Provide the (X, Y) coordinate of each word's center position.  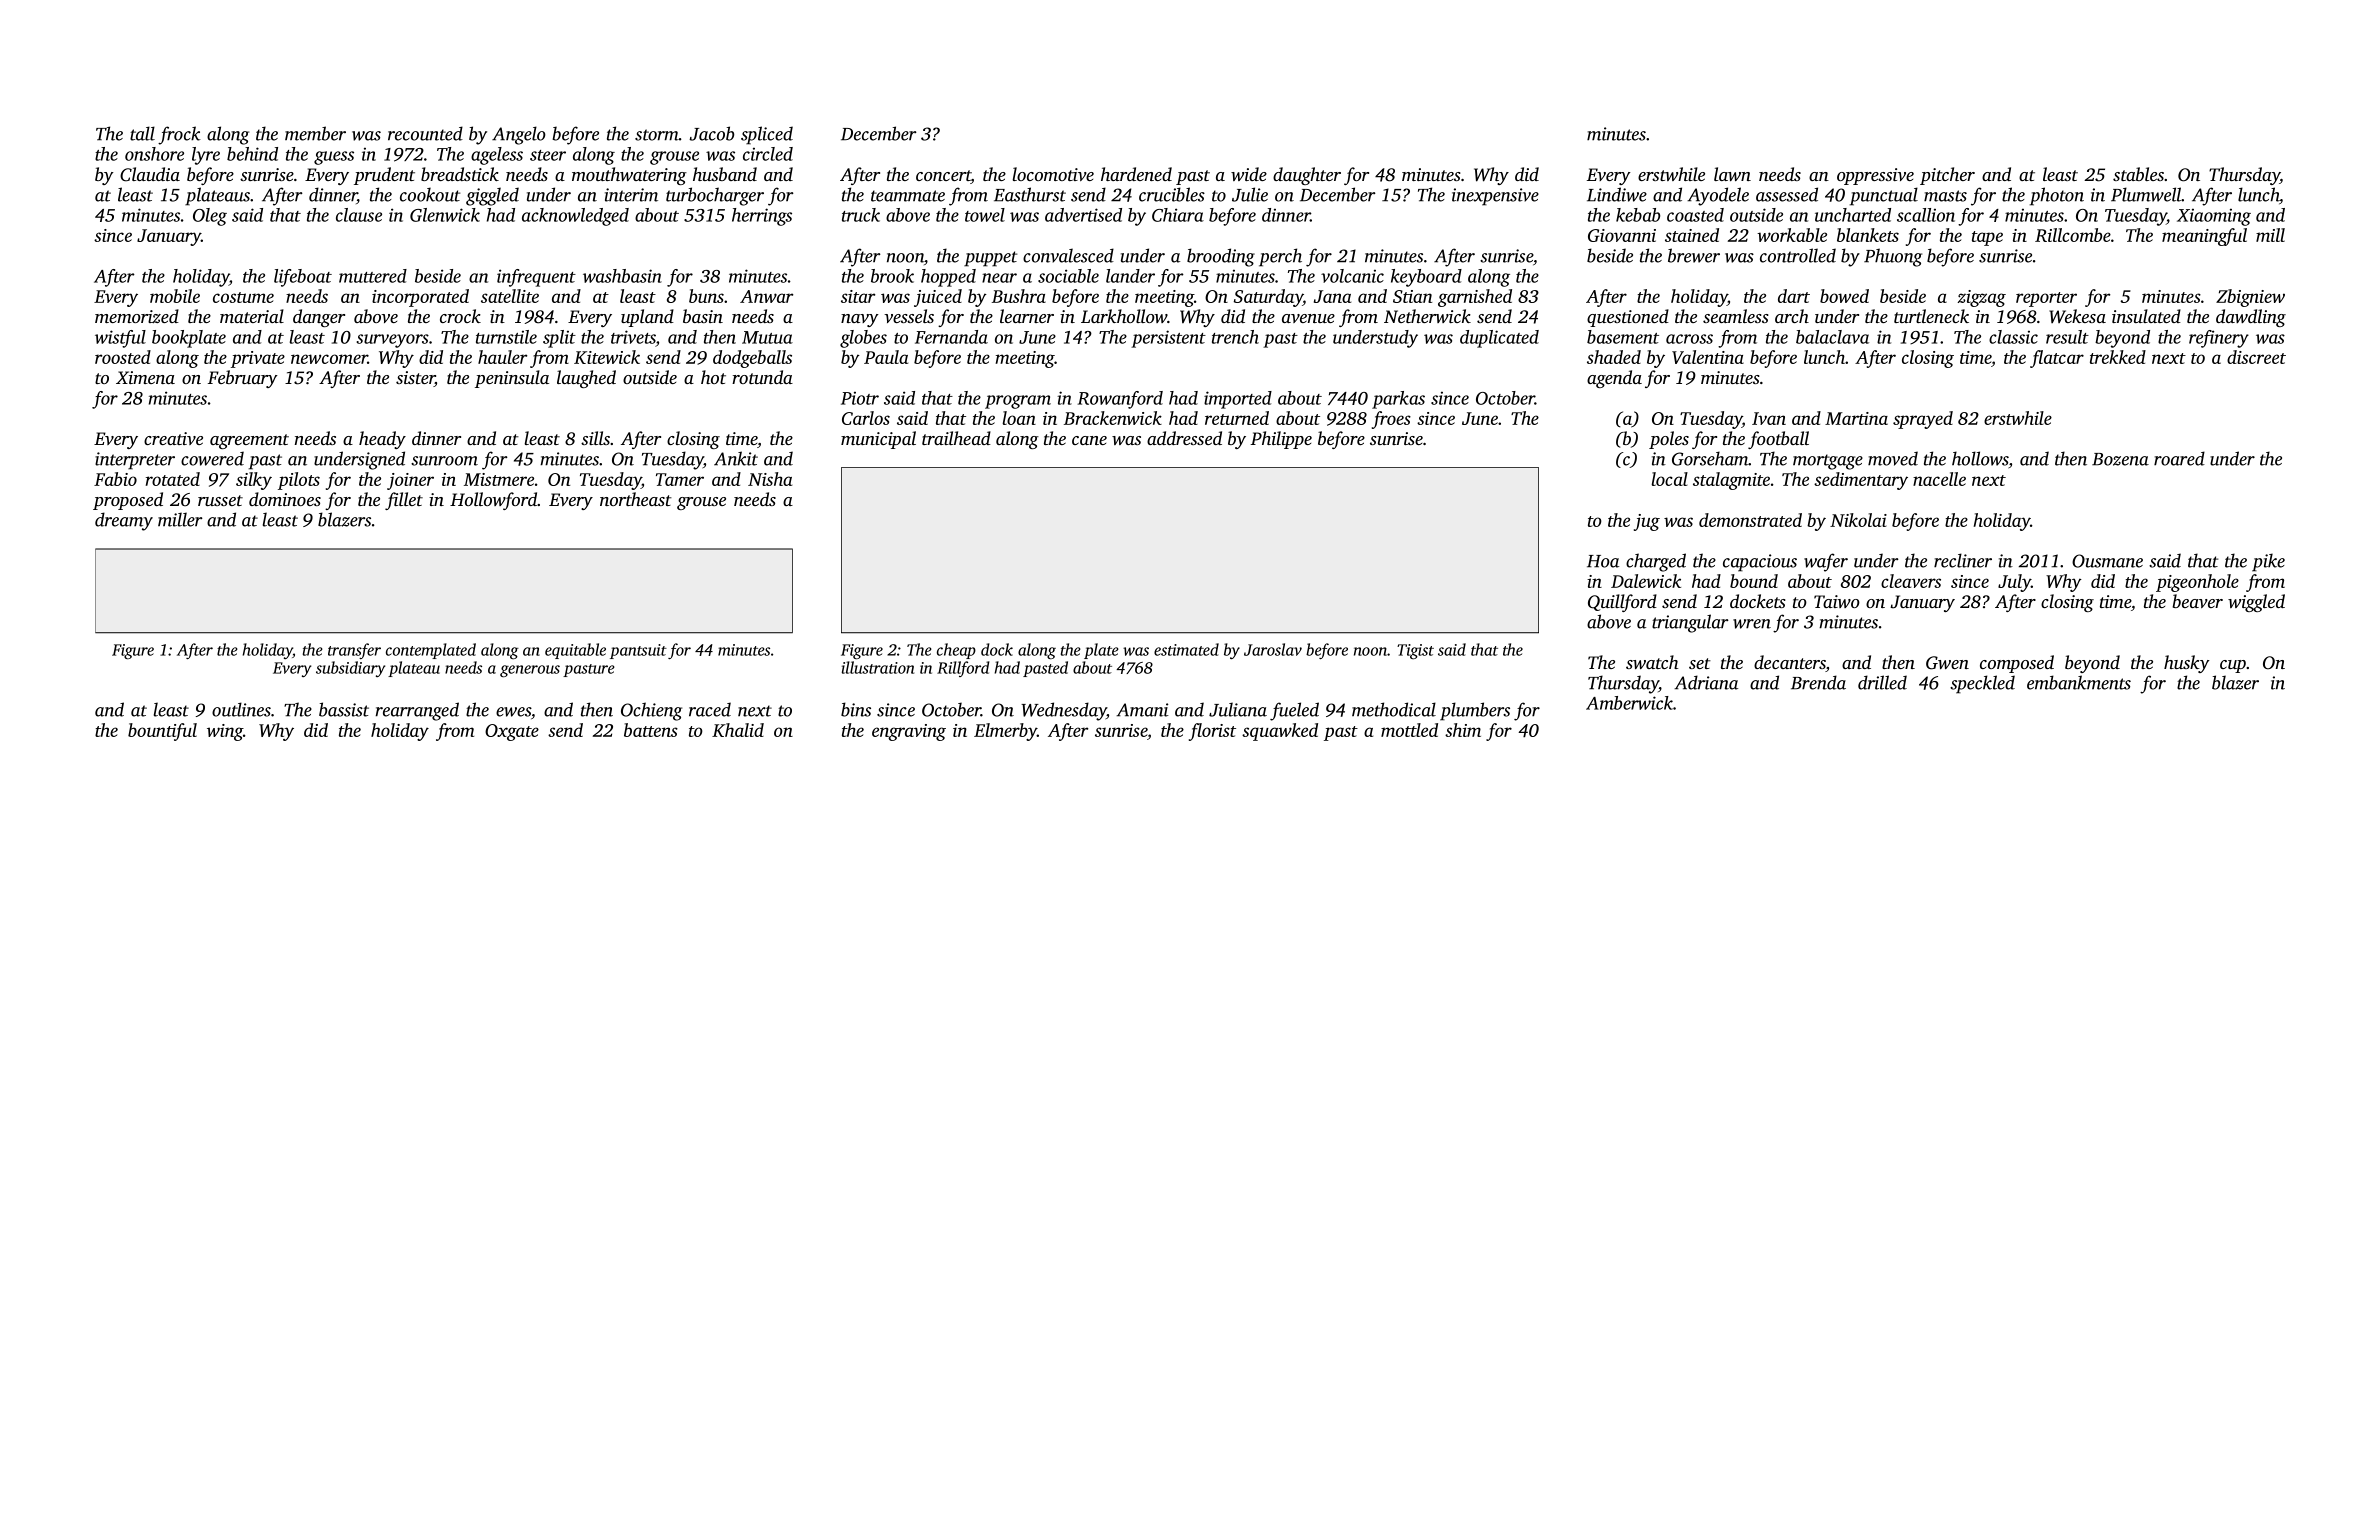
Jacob (711, 133)
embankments (2079, 682)
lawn (1732, 174)
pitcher (1947, 176)
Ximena (145, 377)
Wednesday (1064, 711)
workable (1792, 235)
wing (225, 732)
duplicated (1499, 339)
